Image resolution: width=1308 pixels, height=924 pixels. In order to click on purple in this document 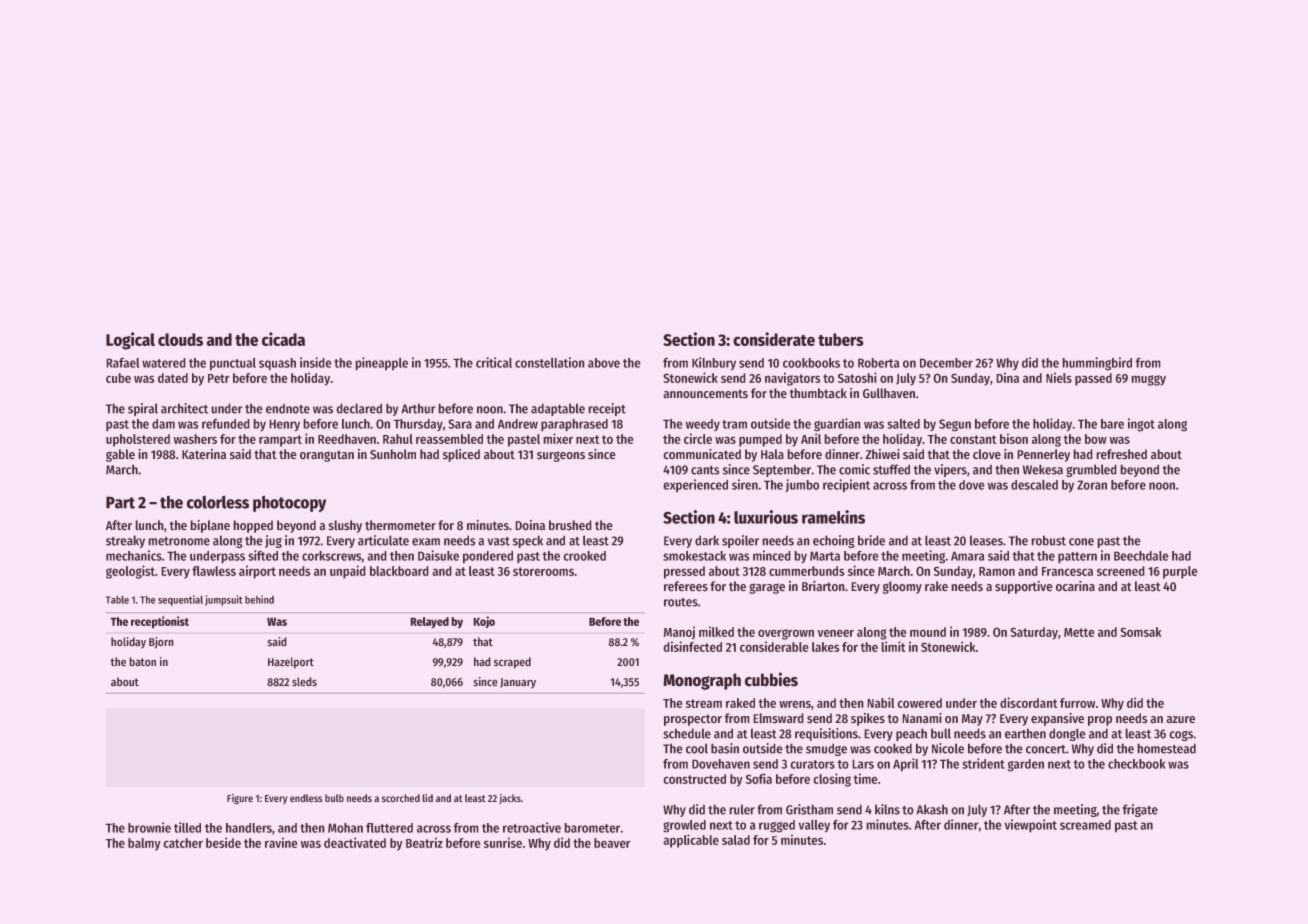, I will do `click(1180, 572)`.
